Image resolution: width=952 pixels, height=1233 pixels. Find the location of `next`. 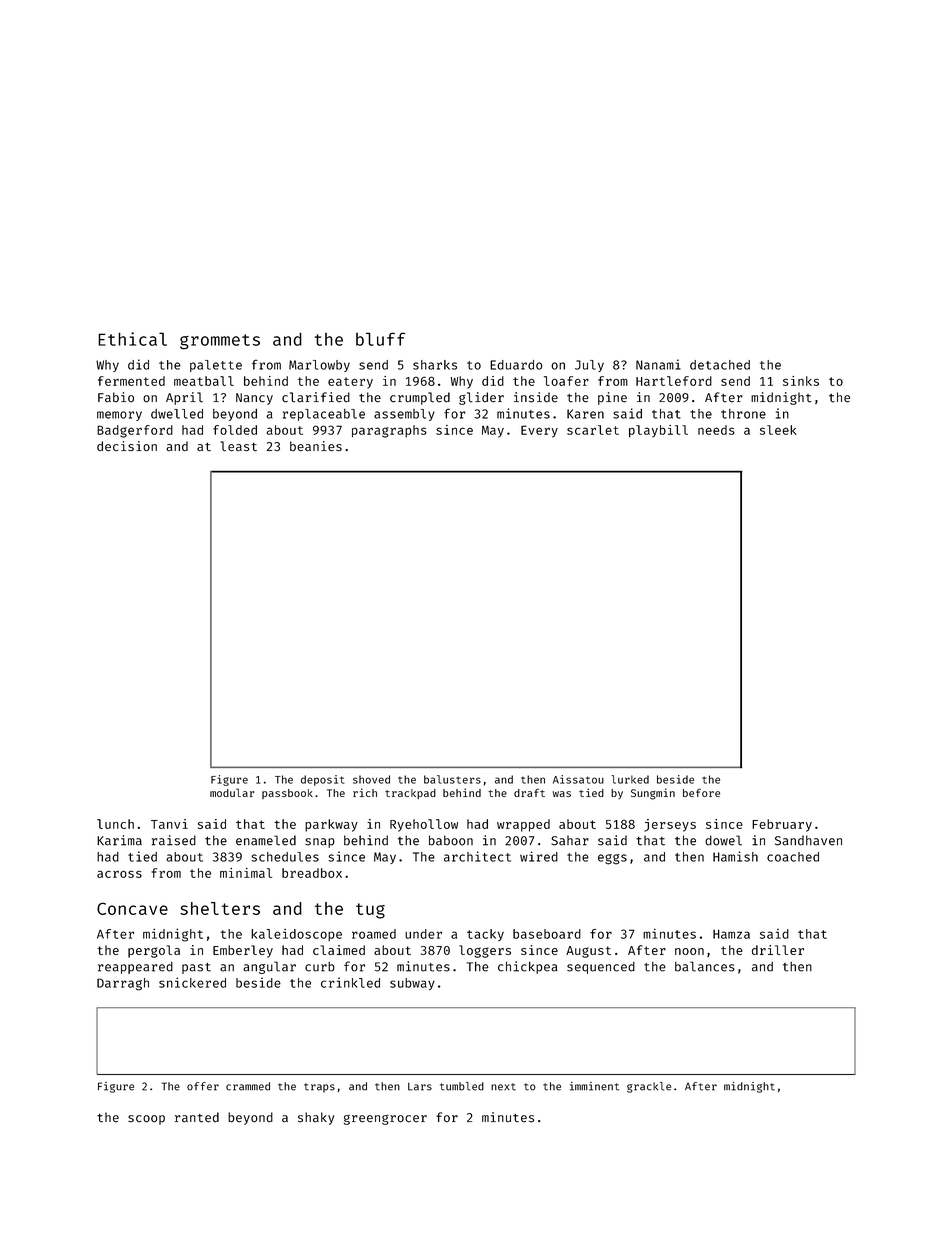

next is located at coordinates (503, 1087).
